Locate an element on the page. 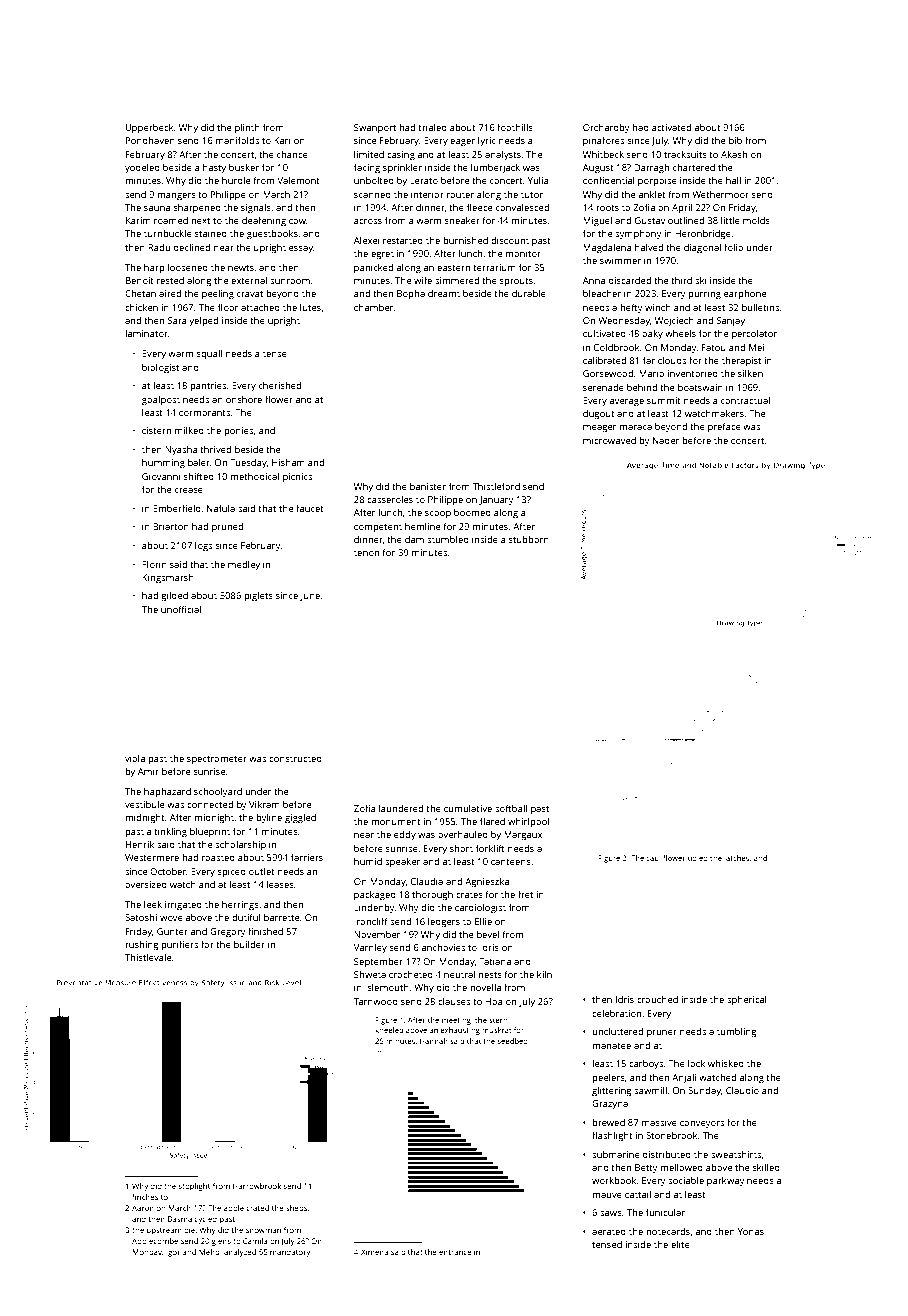 This image has height=1316, width=908. maraca is located at coordinates (635, 427).
